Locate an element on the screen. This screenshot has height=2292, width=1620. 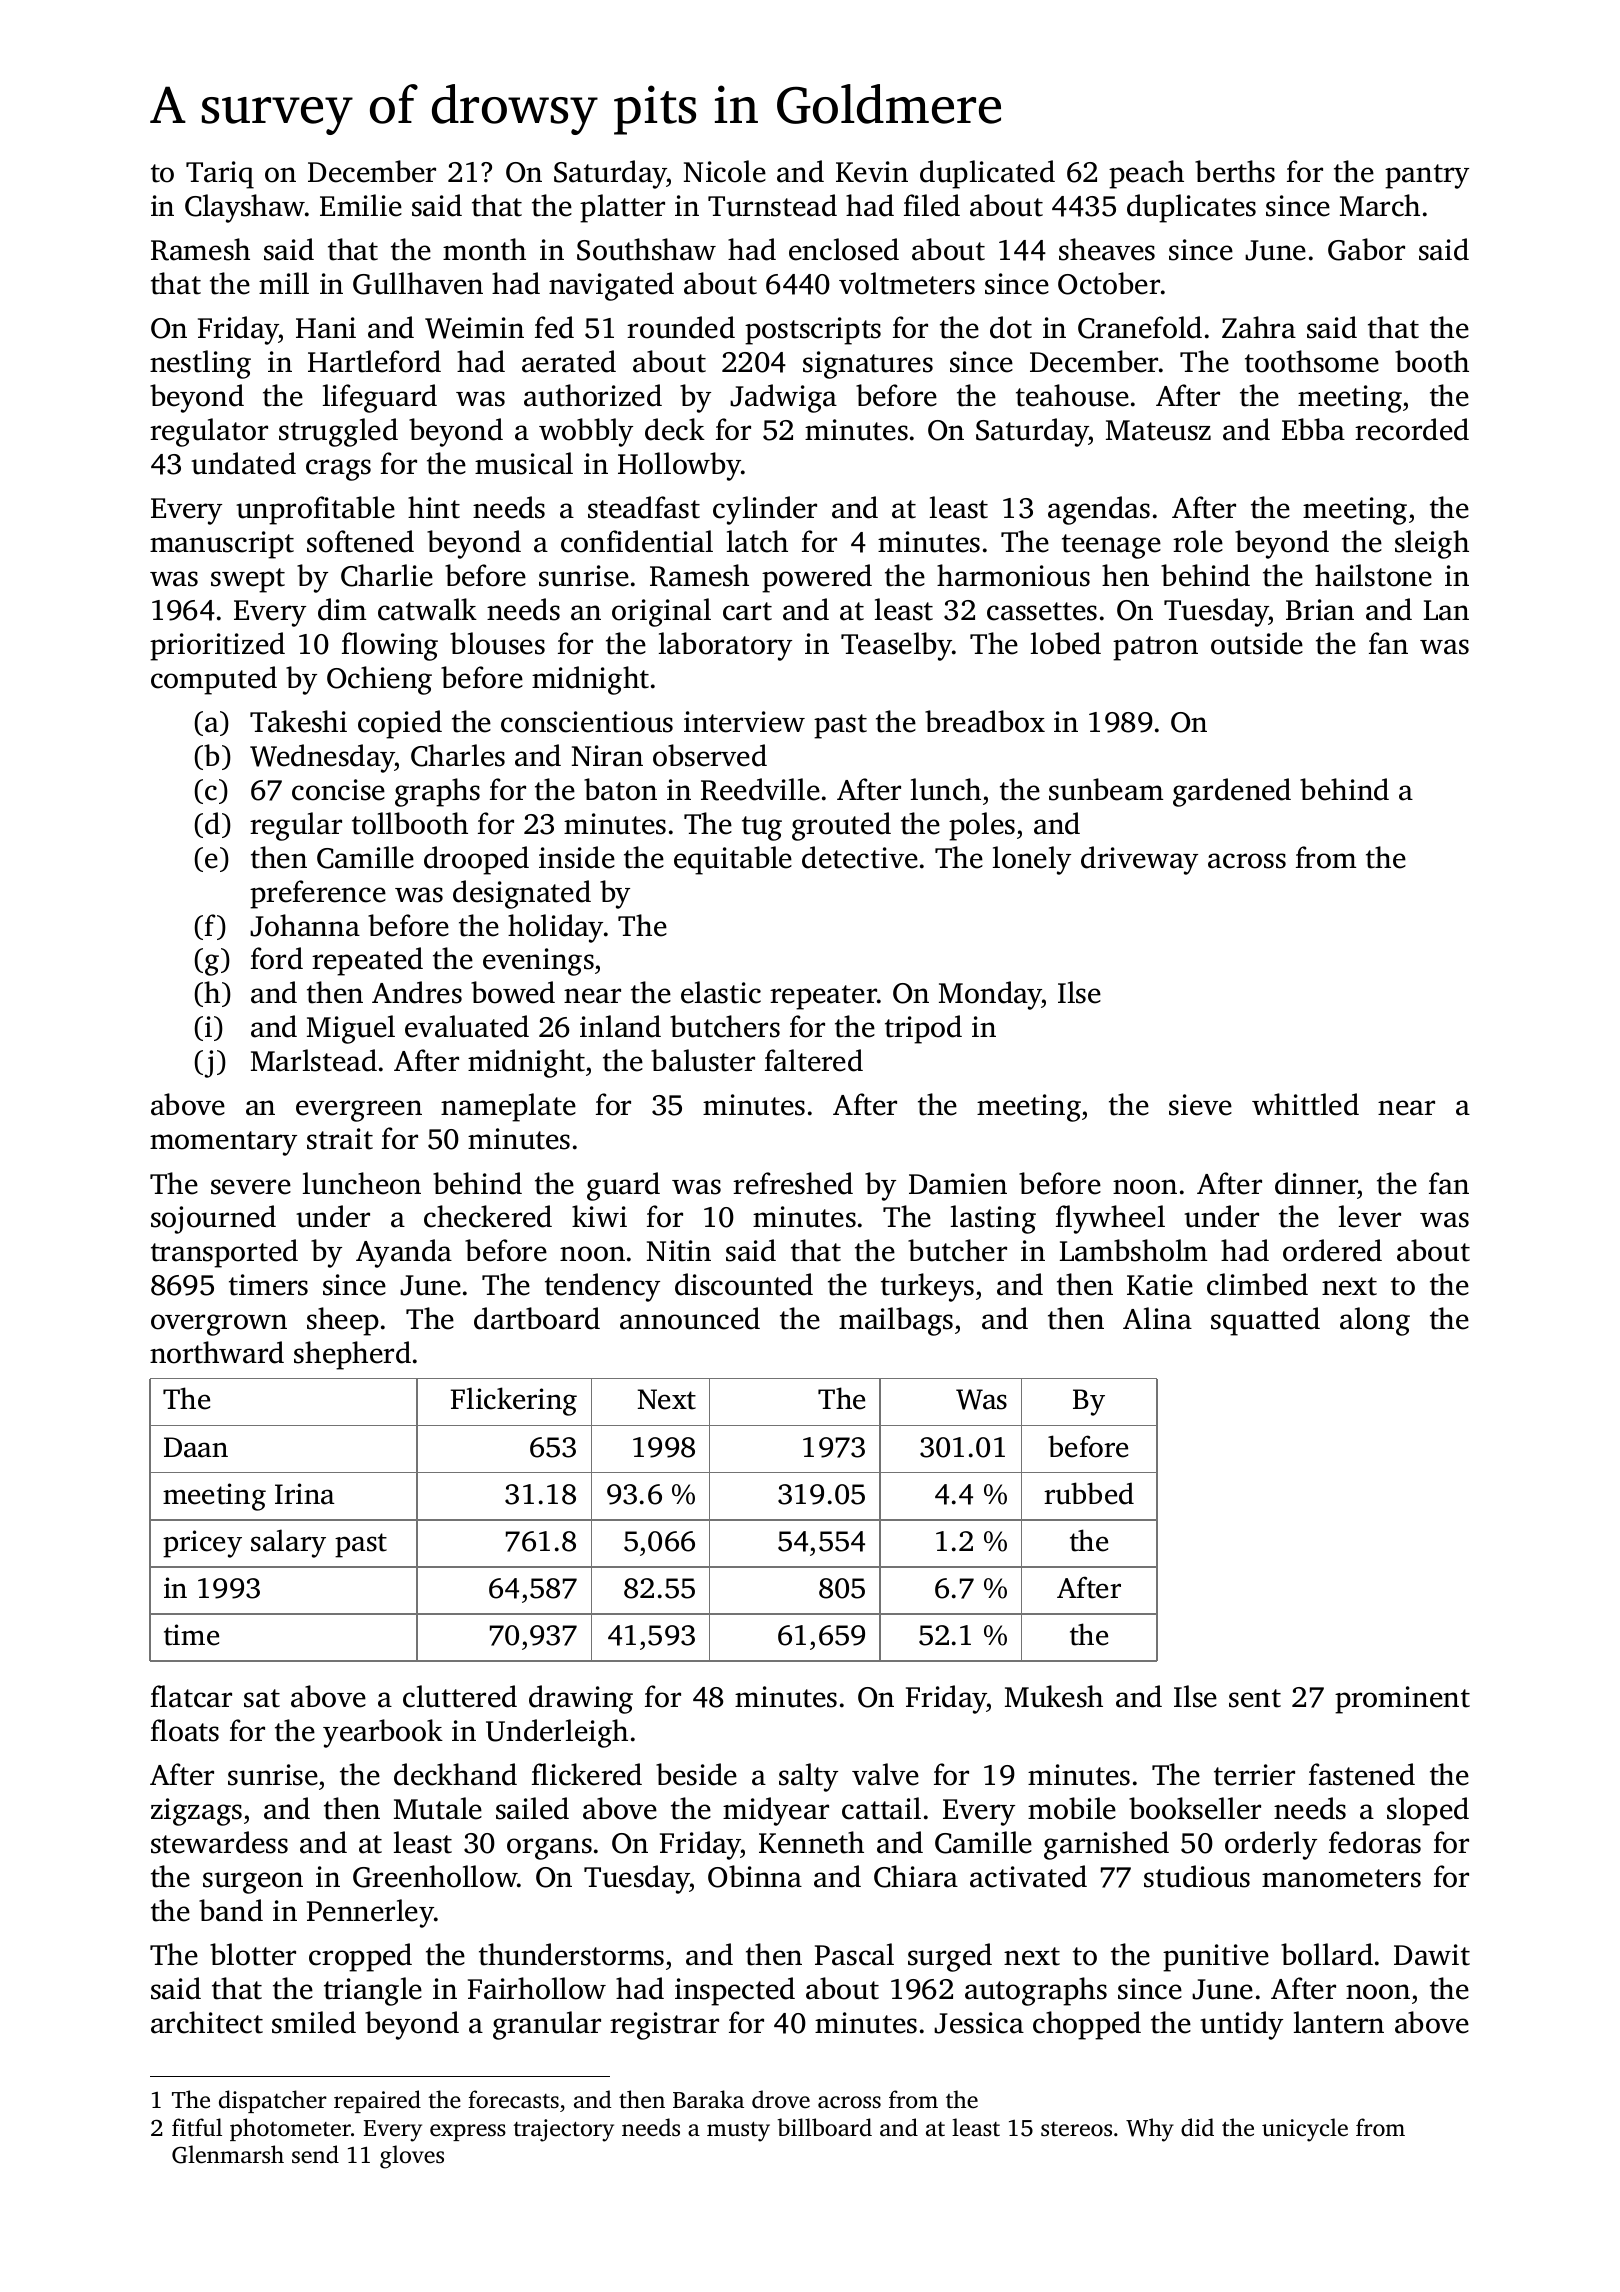
duplicates is located at coordinates (1191, 208).
